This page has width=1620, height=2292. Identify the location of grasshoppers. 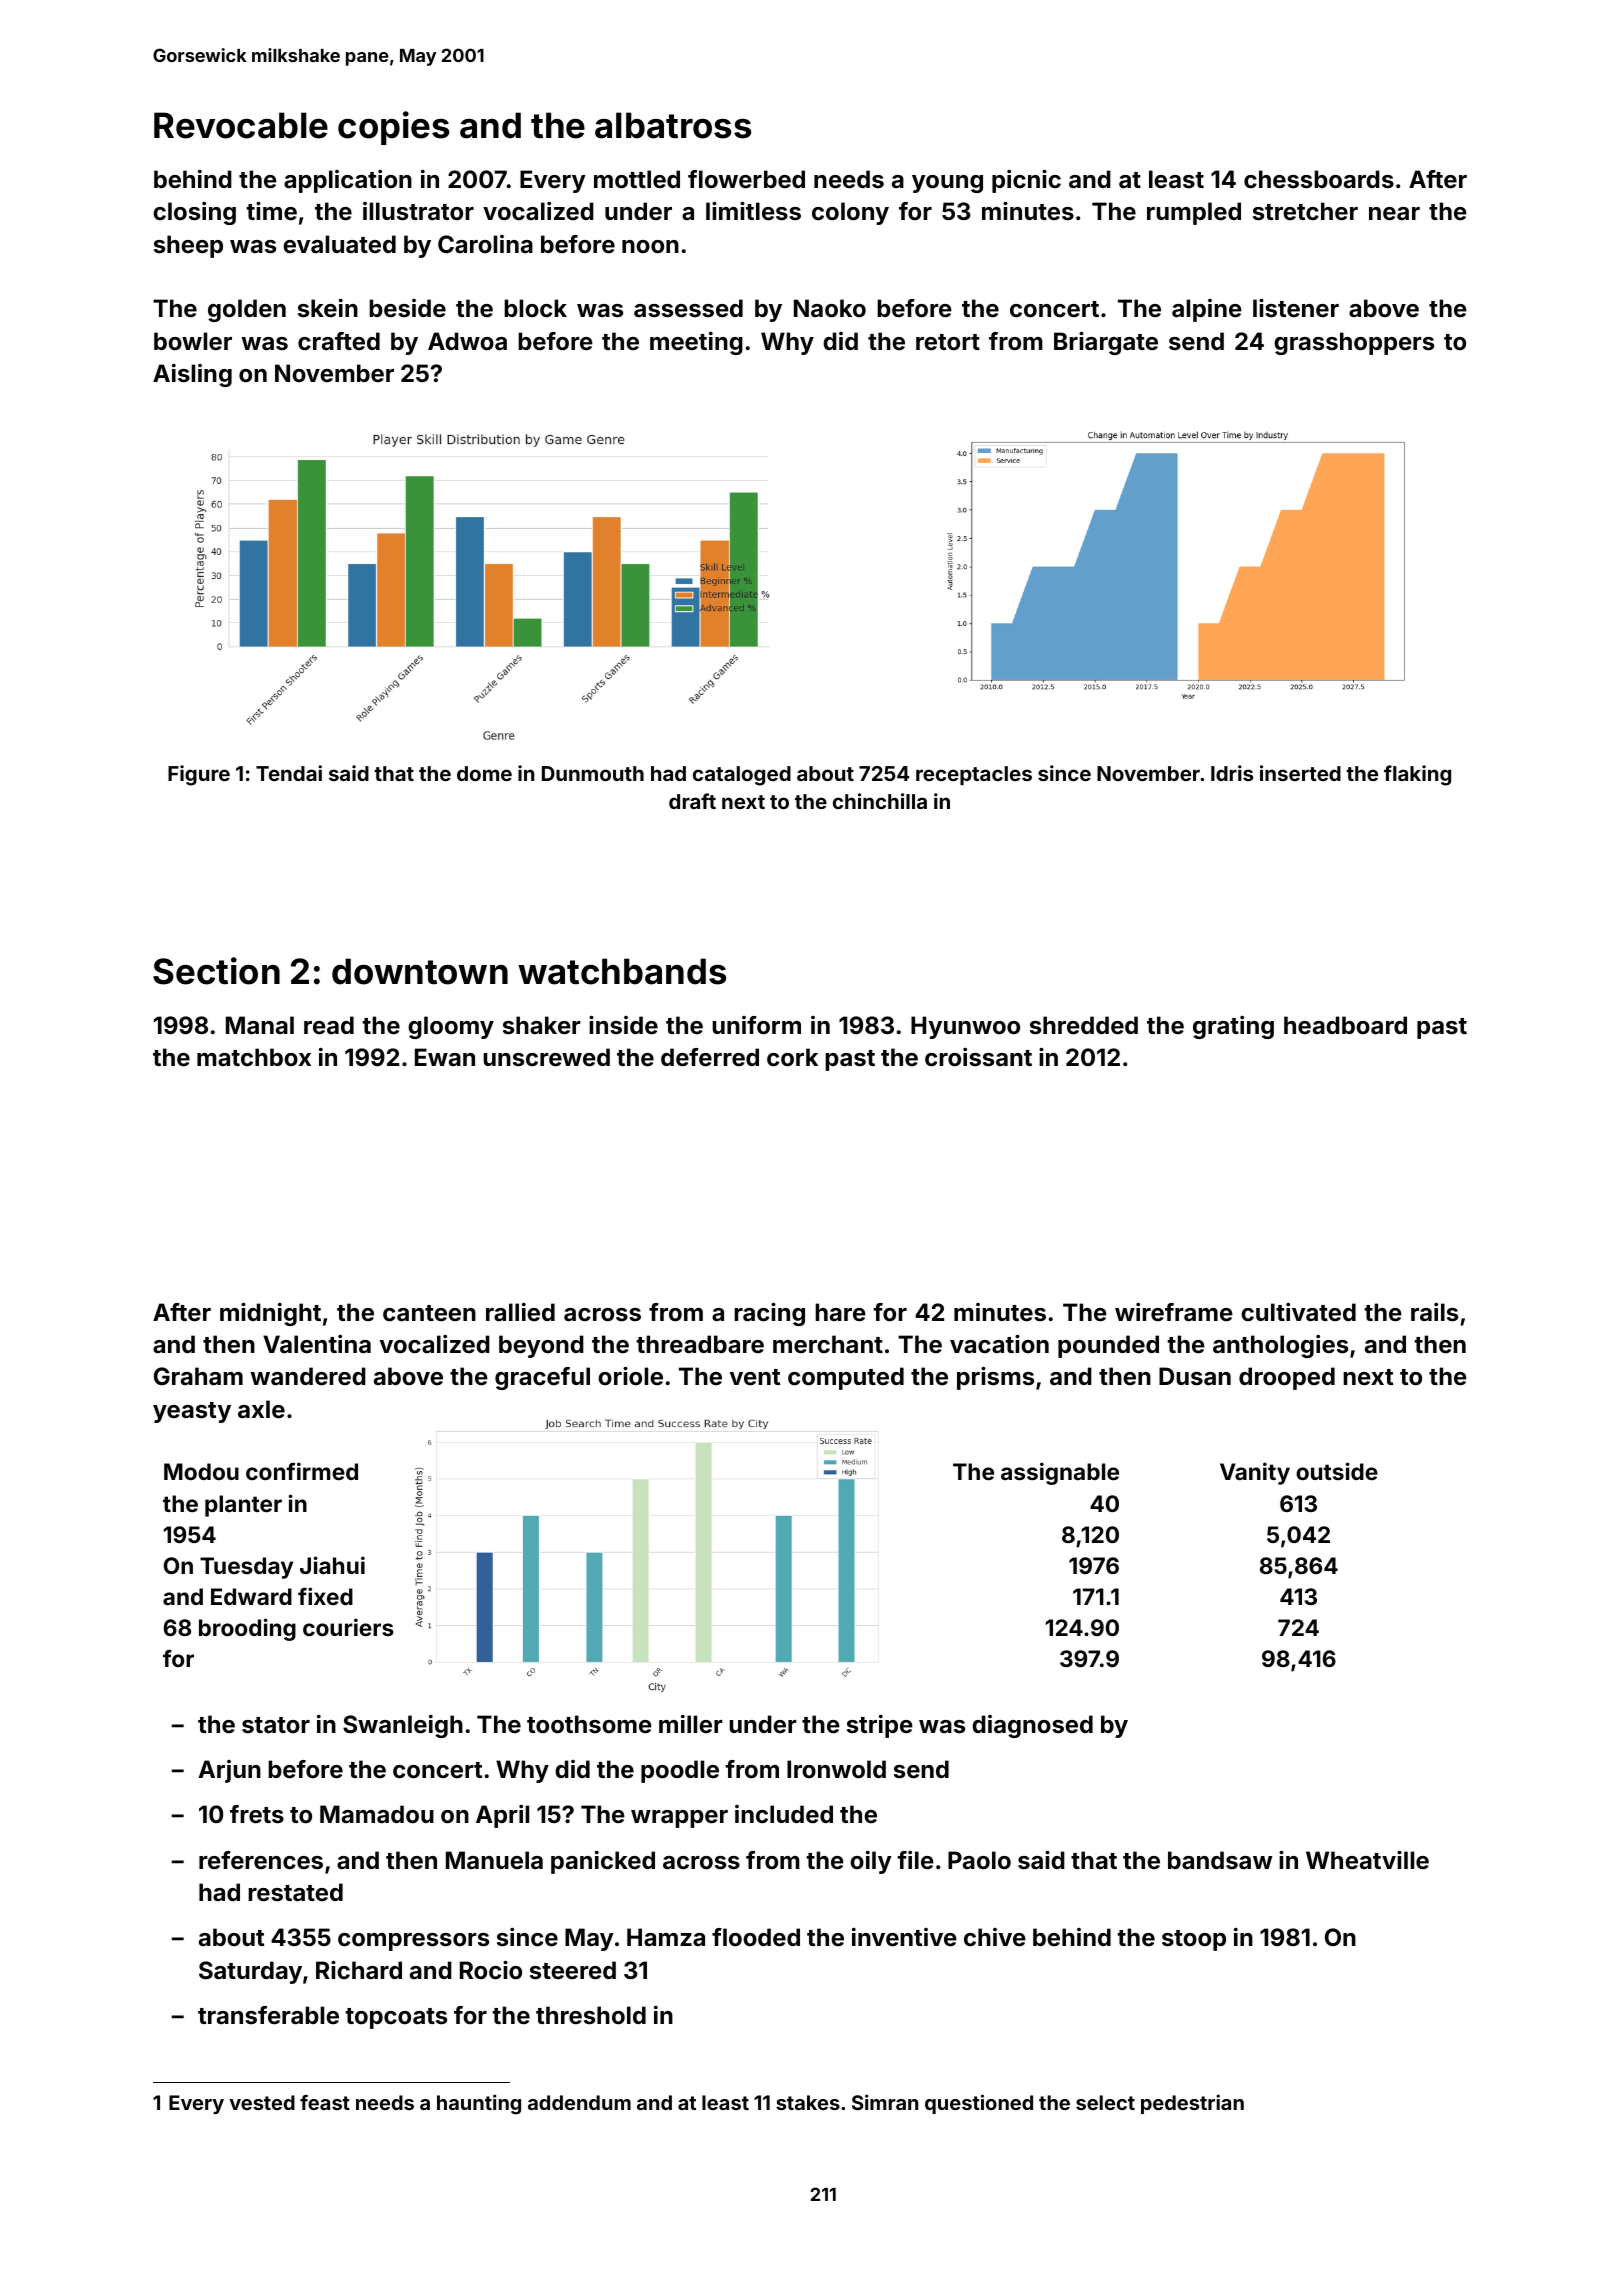
(1354, 343).
